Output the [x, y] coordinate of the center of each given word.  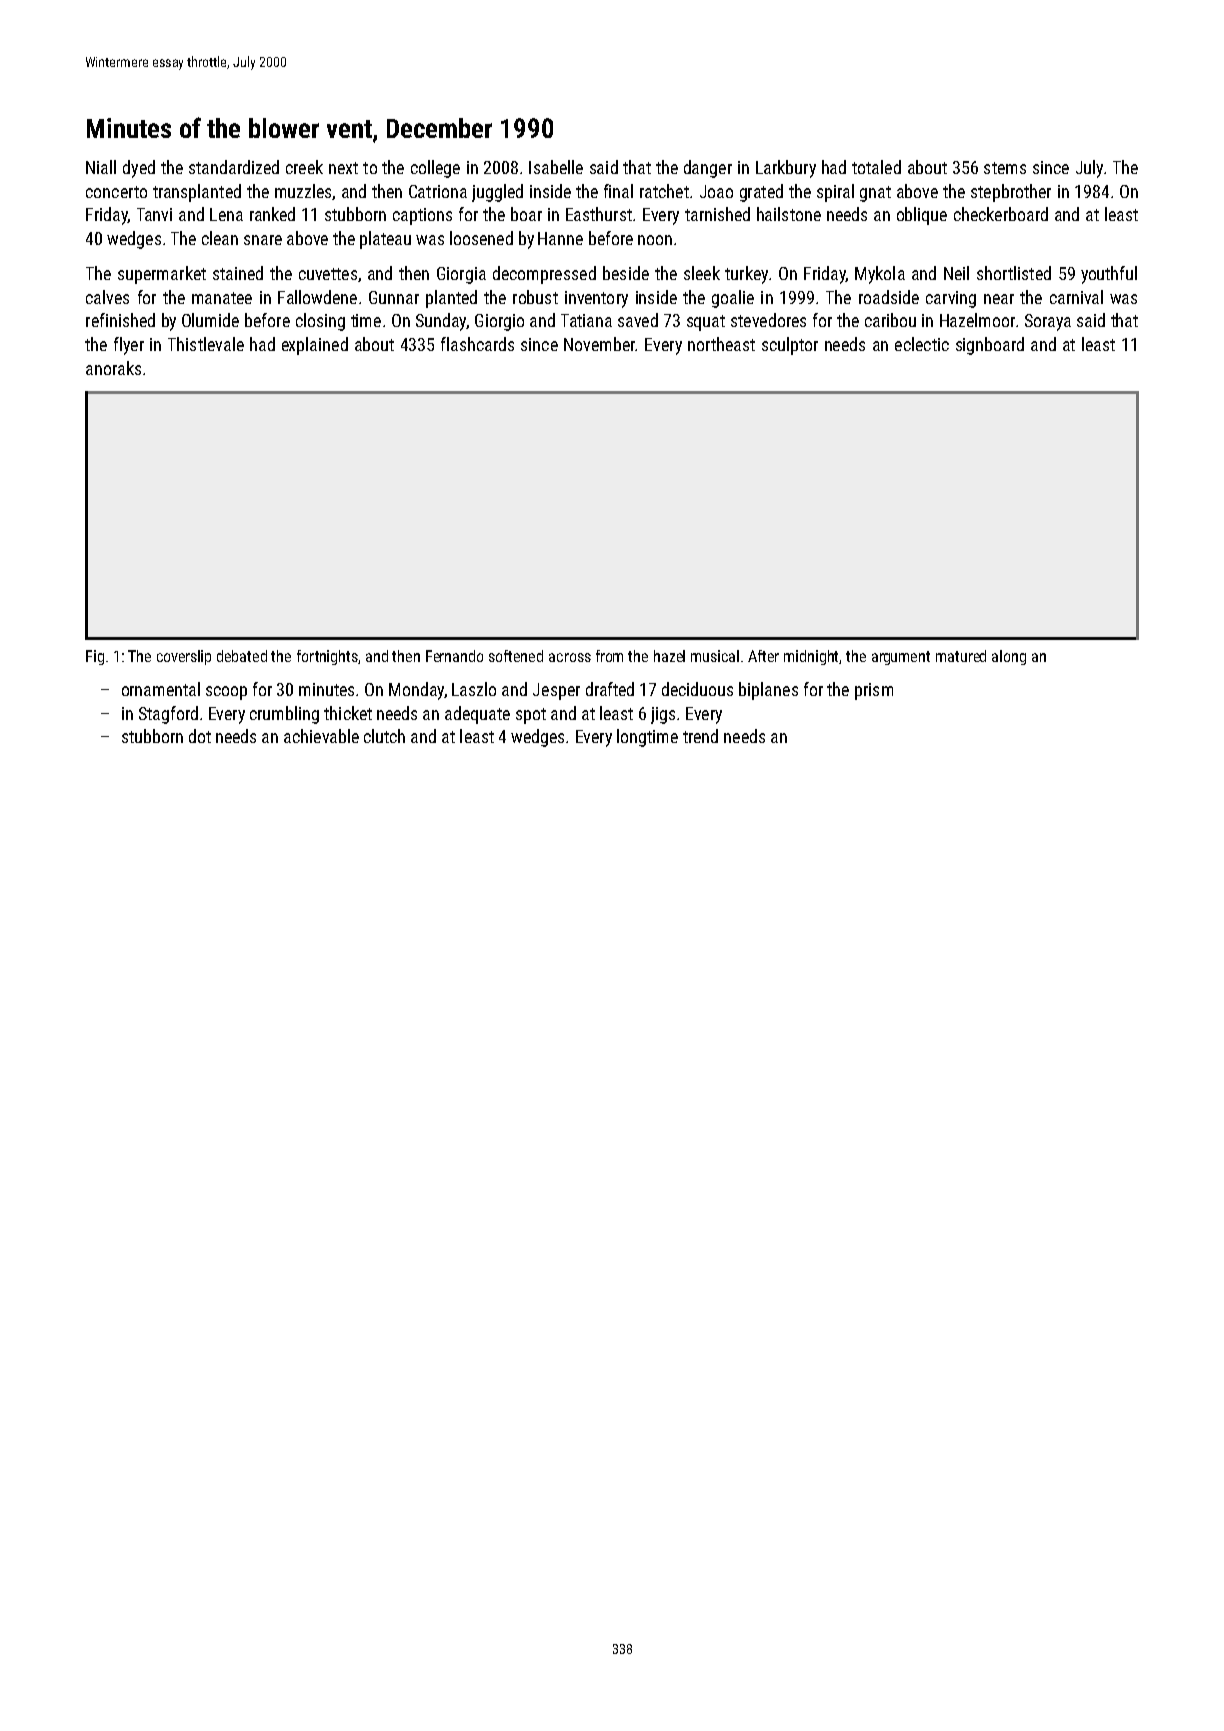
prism [874, 691]
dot [200, 736]
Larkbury [786, 169]
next [343, 168]
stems [1005, 168]
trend [700, 736]
